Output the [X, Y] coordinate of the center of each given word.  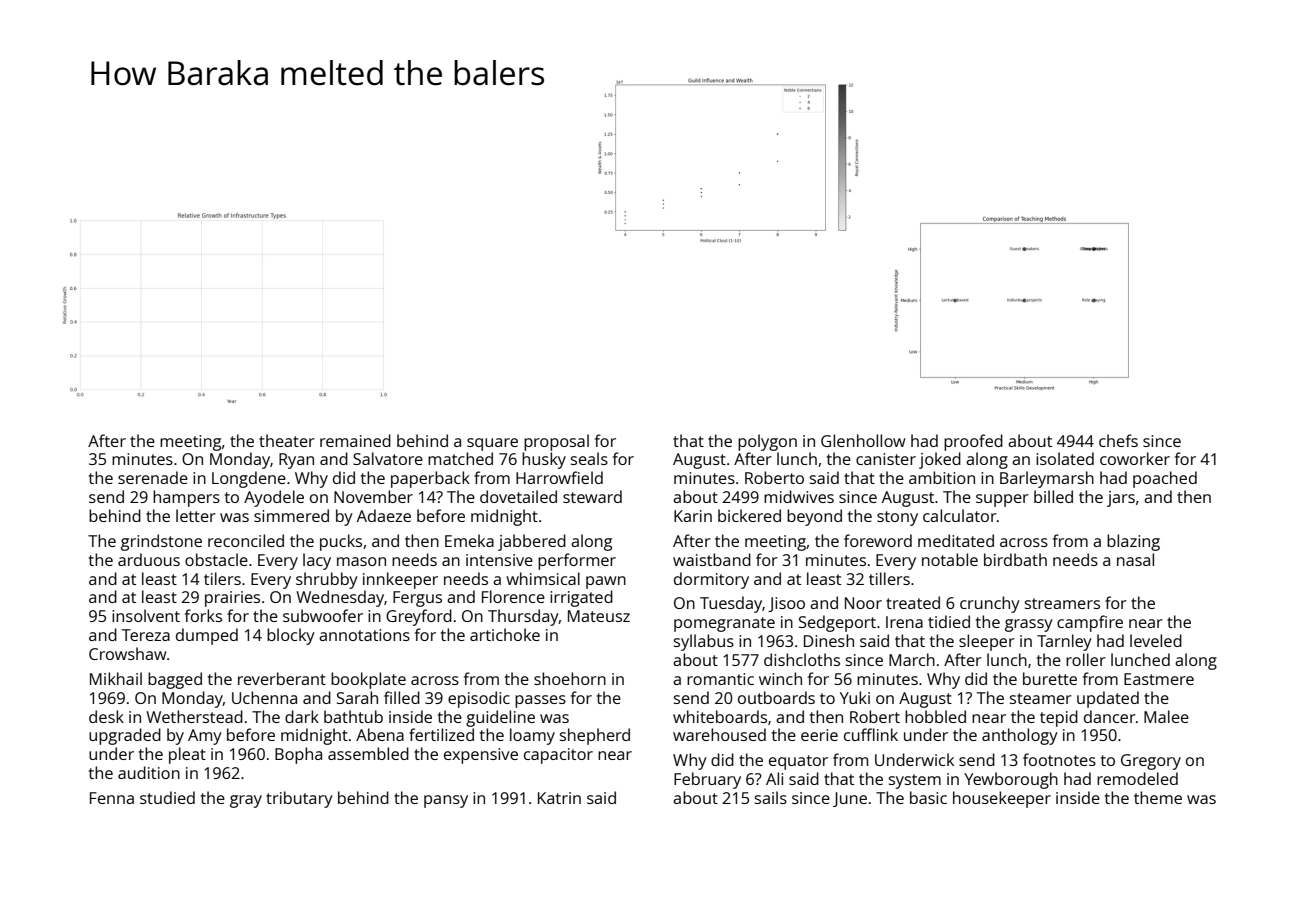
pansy [446, 801]
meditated [956, 540]
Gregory [1151, 762]
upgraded [125, 736]
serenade [153, 477]
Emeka [469, 540]
